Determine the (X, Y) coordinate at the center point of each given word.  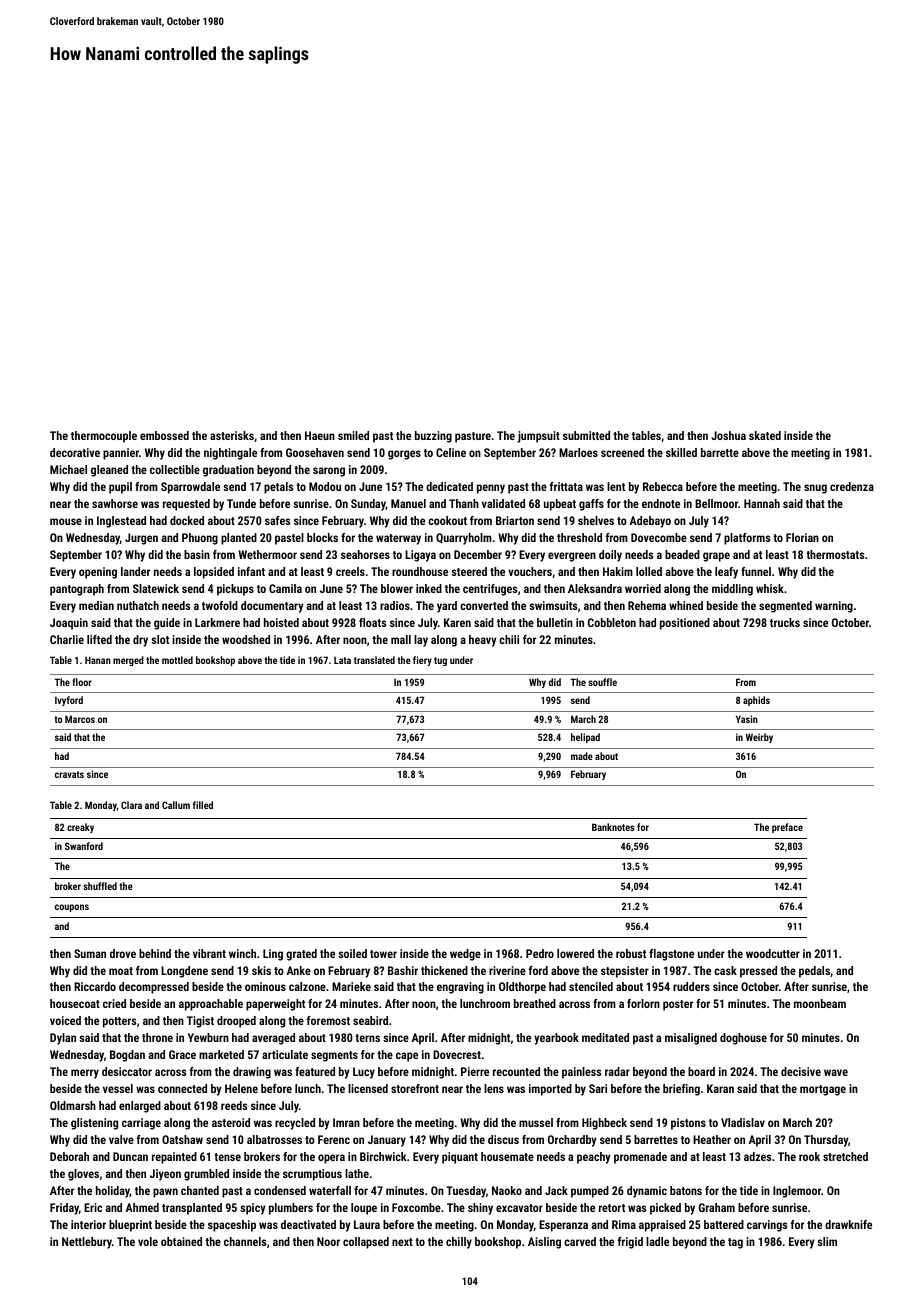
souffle (602, 682)
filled (203, 805)
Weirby (759, 738)
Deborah (69, 1156)
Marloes (578, 452)
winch (242, 953)
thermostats (835, 554)
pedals (814, 972)
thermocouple (104, 437)
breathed (535, 1003)
